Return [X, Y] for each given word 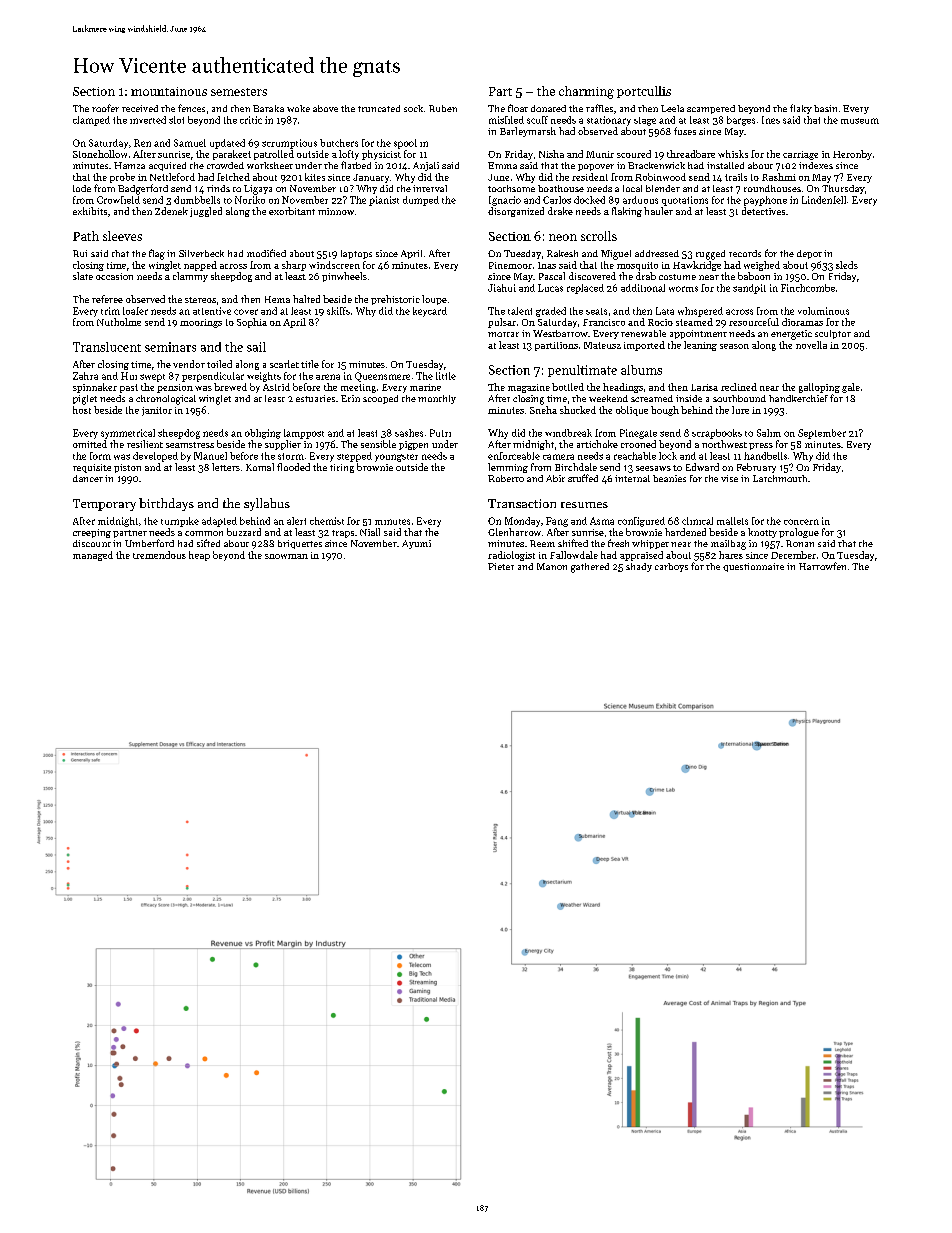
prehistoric [395, 300]
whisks [733, 154]
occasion [114, 276]
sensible [378, 444]
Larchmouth [780, 478]
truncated [379, 108]
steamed [694, 322]
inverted [148, 120]
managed [93, 556]
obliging [263, 434]
